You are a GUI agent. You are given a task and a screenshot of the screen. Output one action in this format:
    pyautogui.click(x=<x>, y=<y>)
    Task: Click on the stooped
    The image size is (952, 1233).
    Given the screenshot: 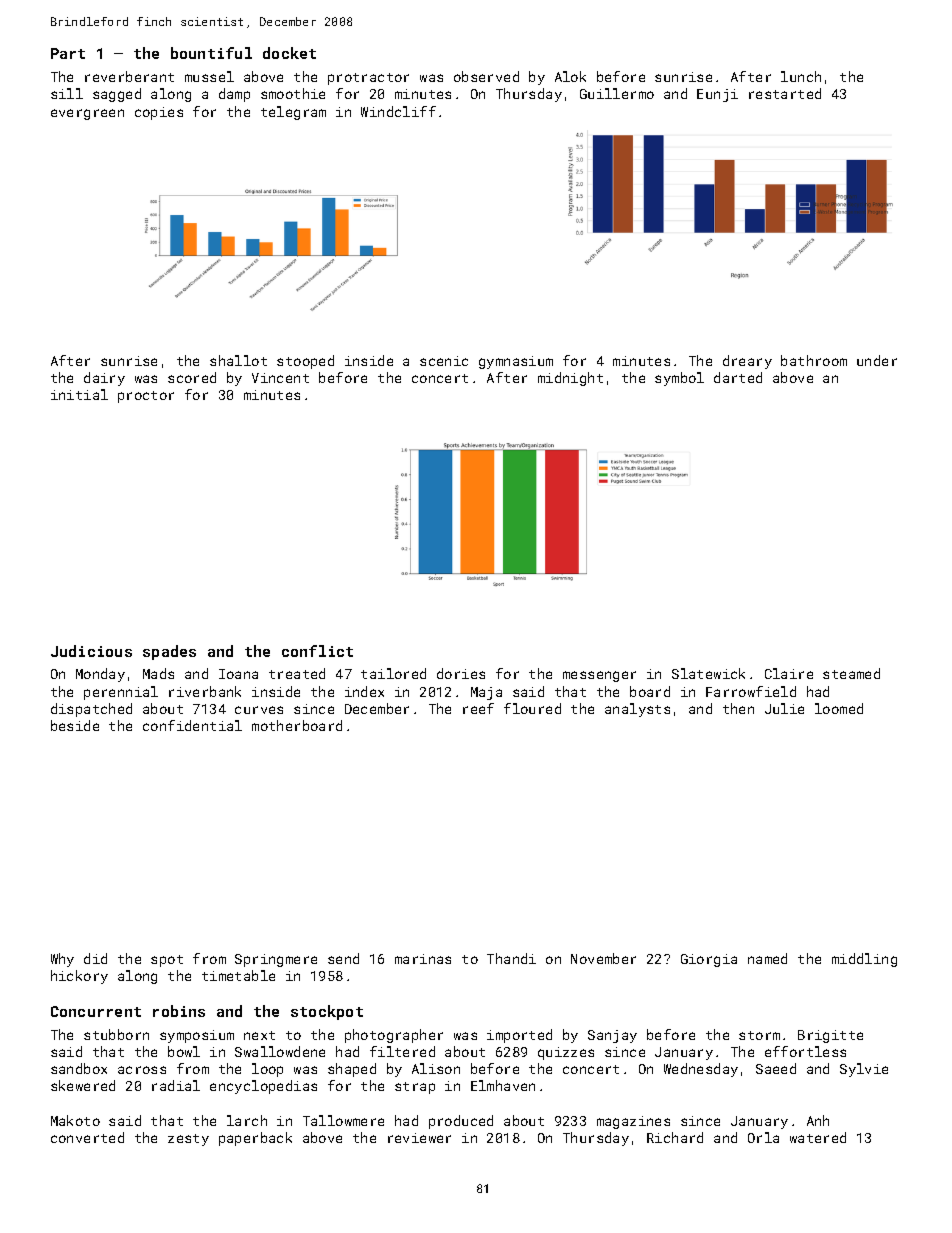 What is the action you would take?
    pyautogui.click(x=305, y=362)
